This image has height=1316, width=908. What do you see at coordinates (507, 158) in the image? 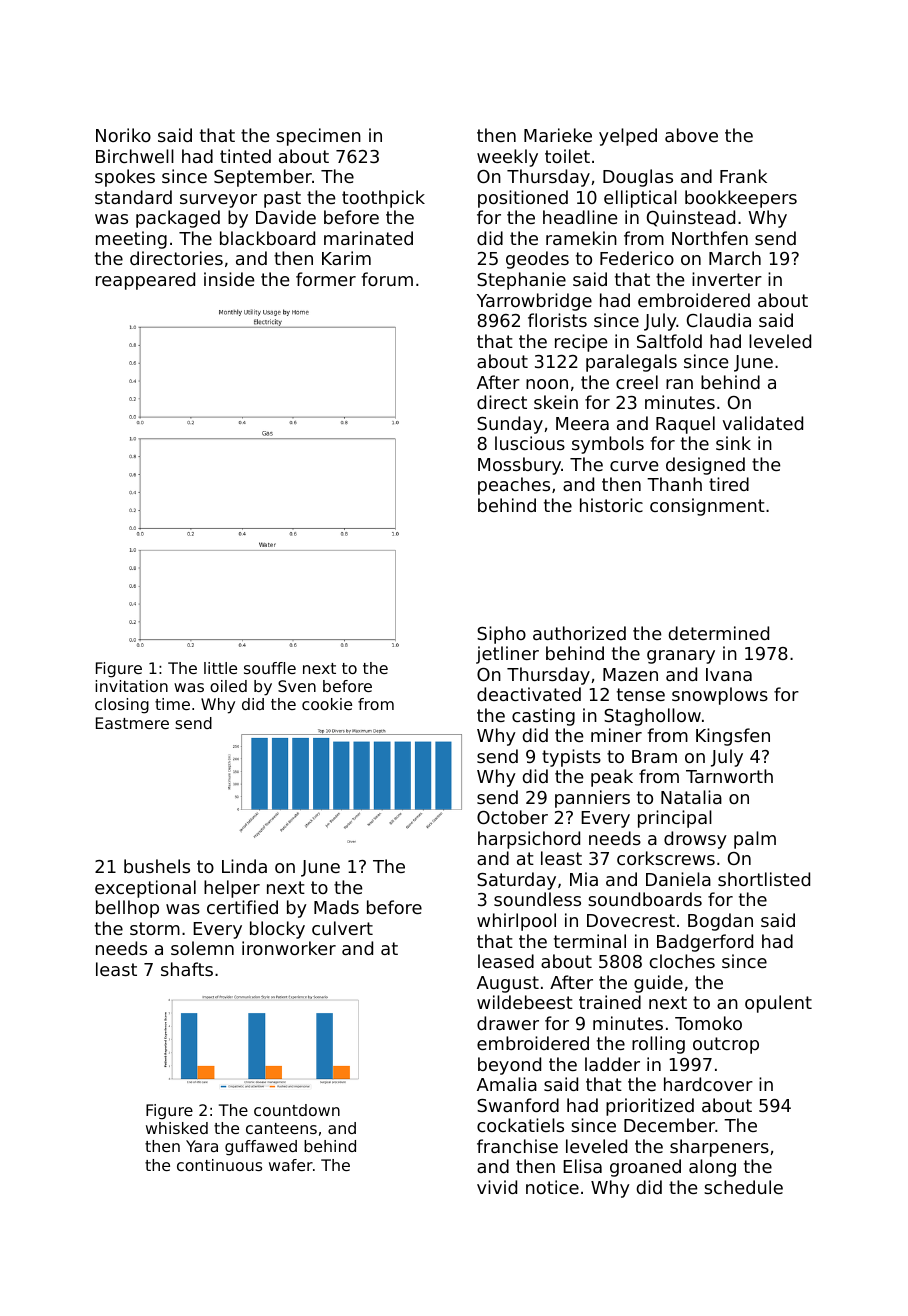
I see `weekly` at bounding box center [507, 158].
